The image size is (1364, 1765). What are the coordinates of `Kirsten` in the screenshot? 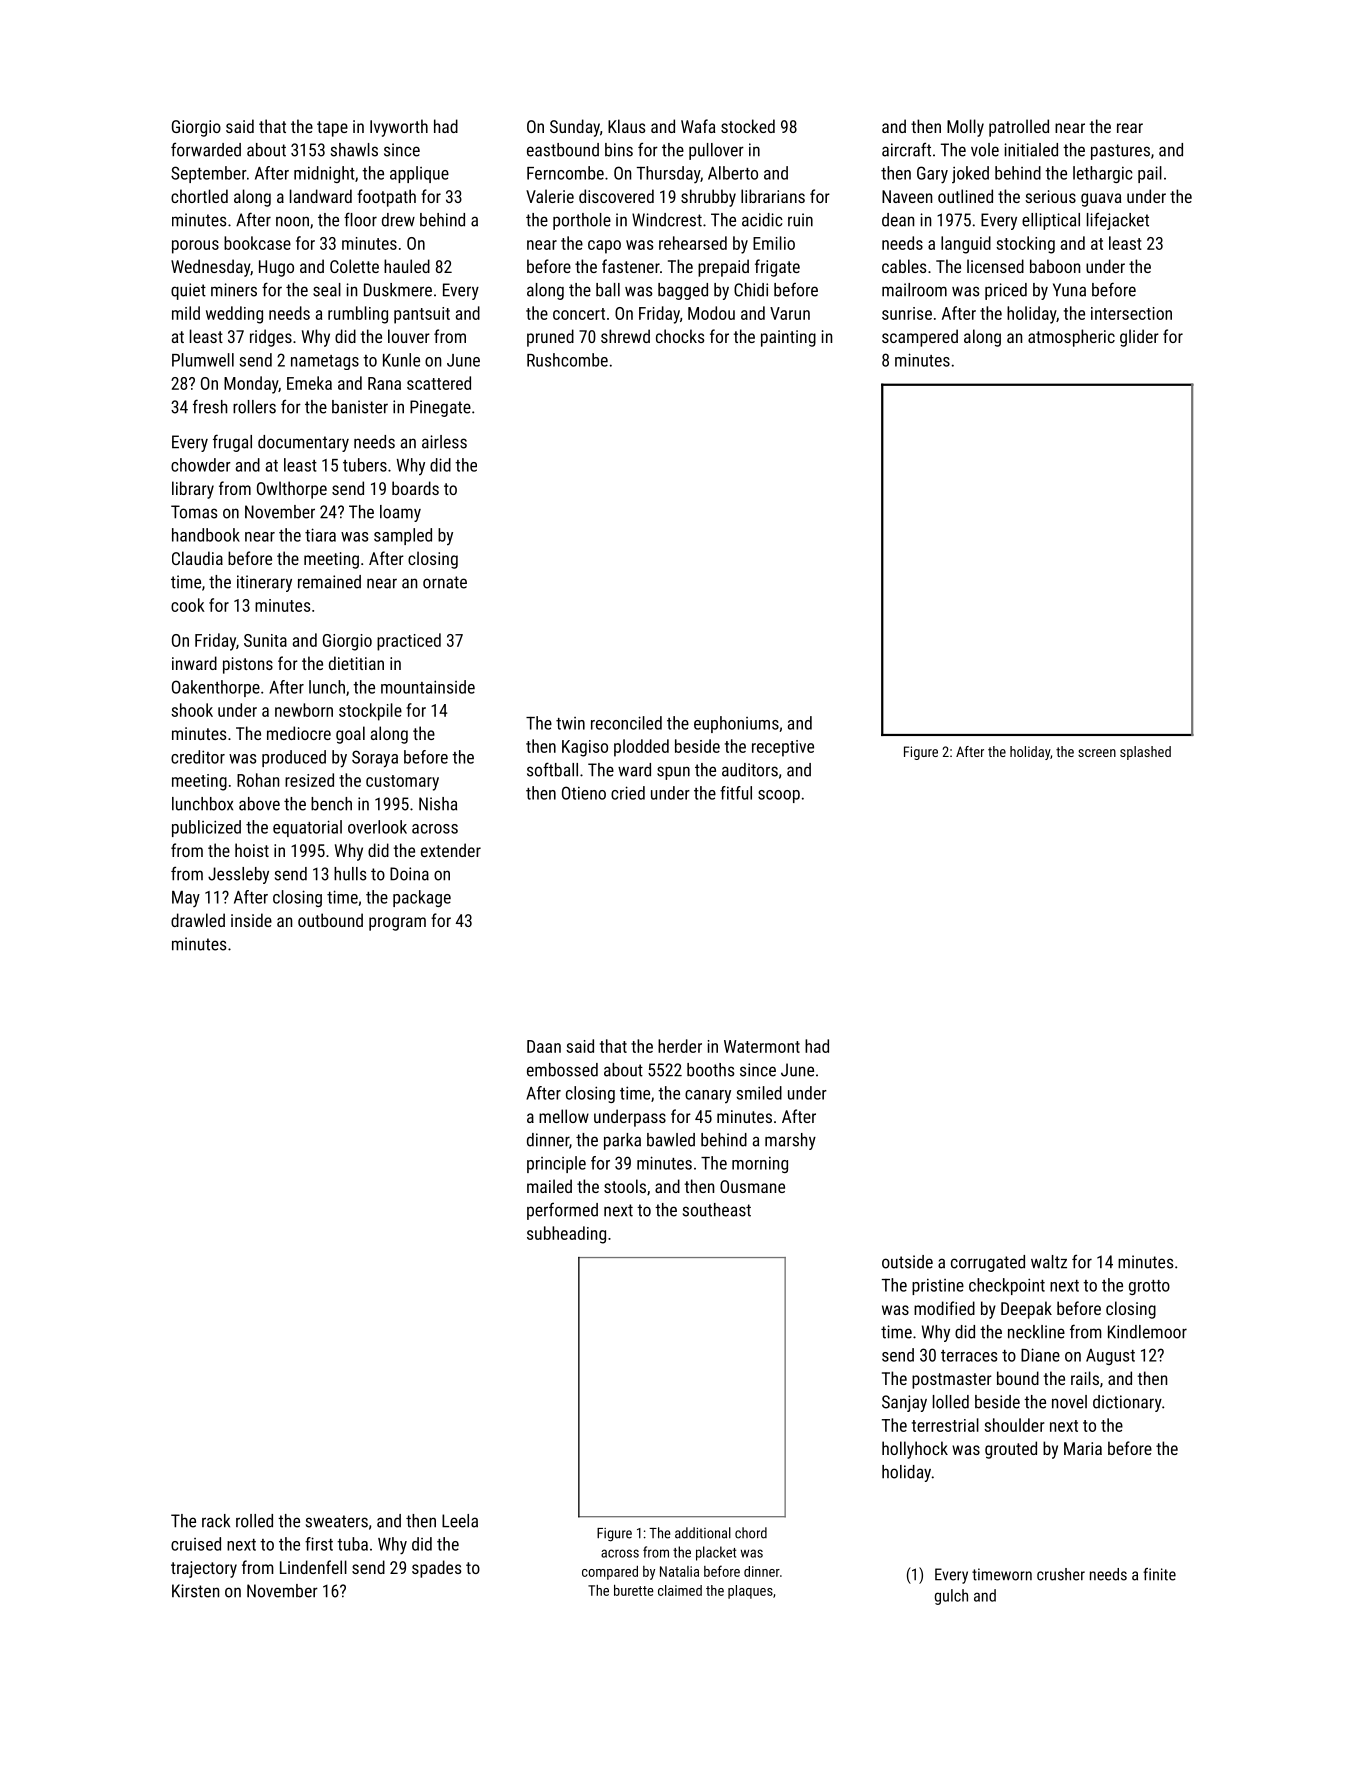 It's located at (195, 1591).
